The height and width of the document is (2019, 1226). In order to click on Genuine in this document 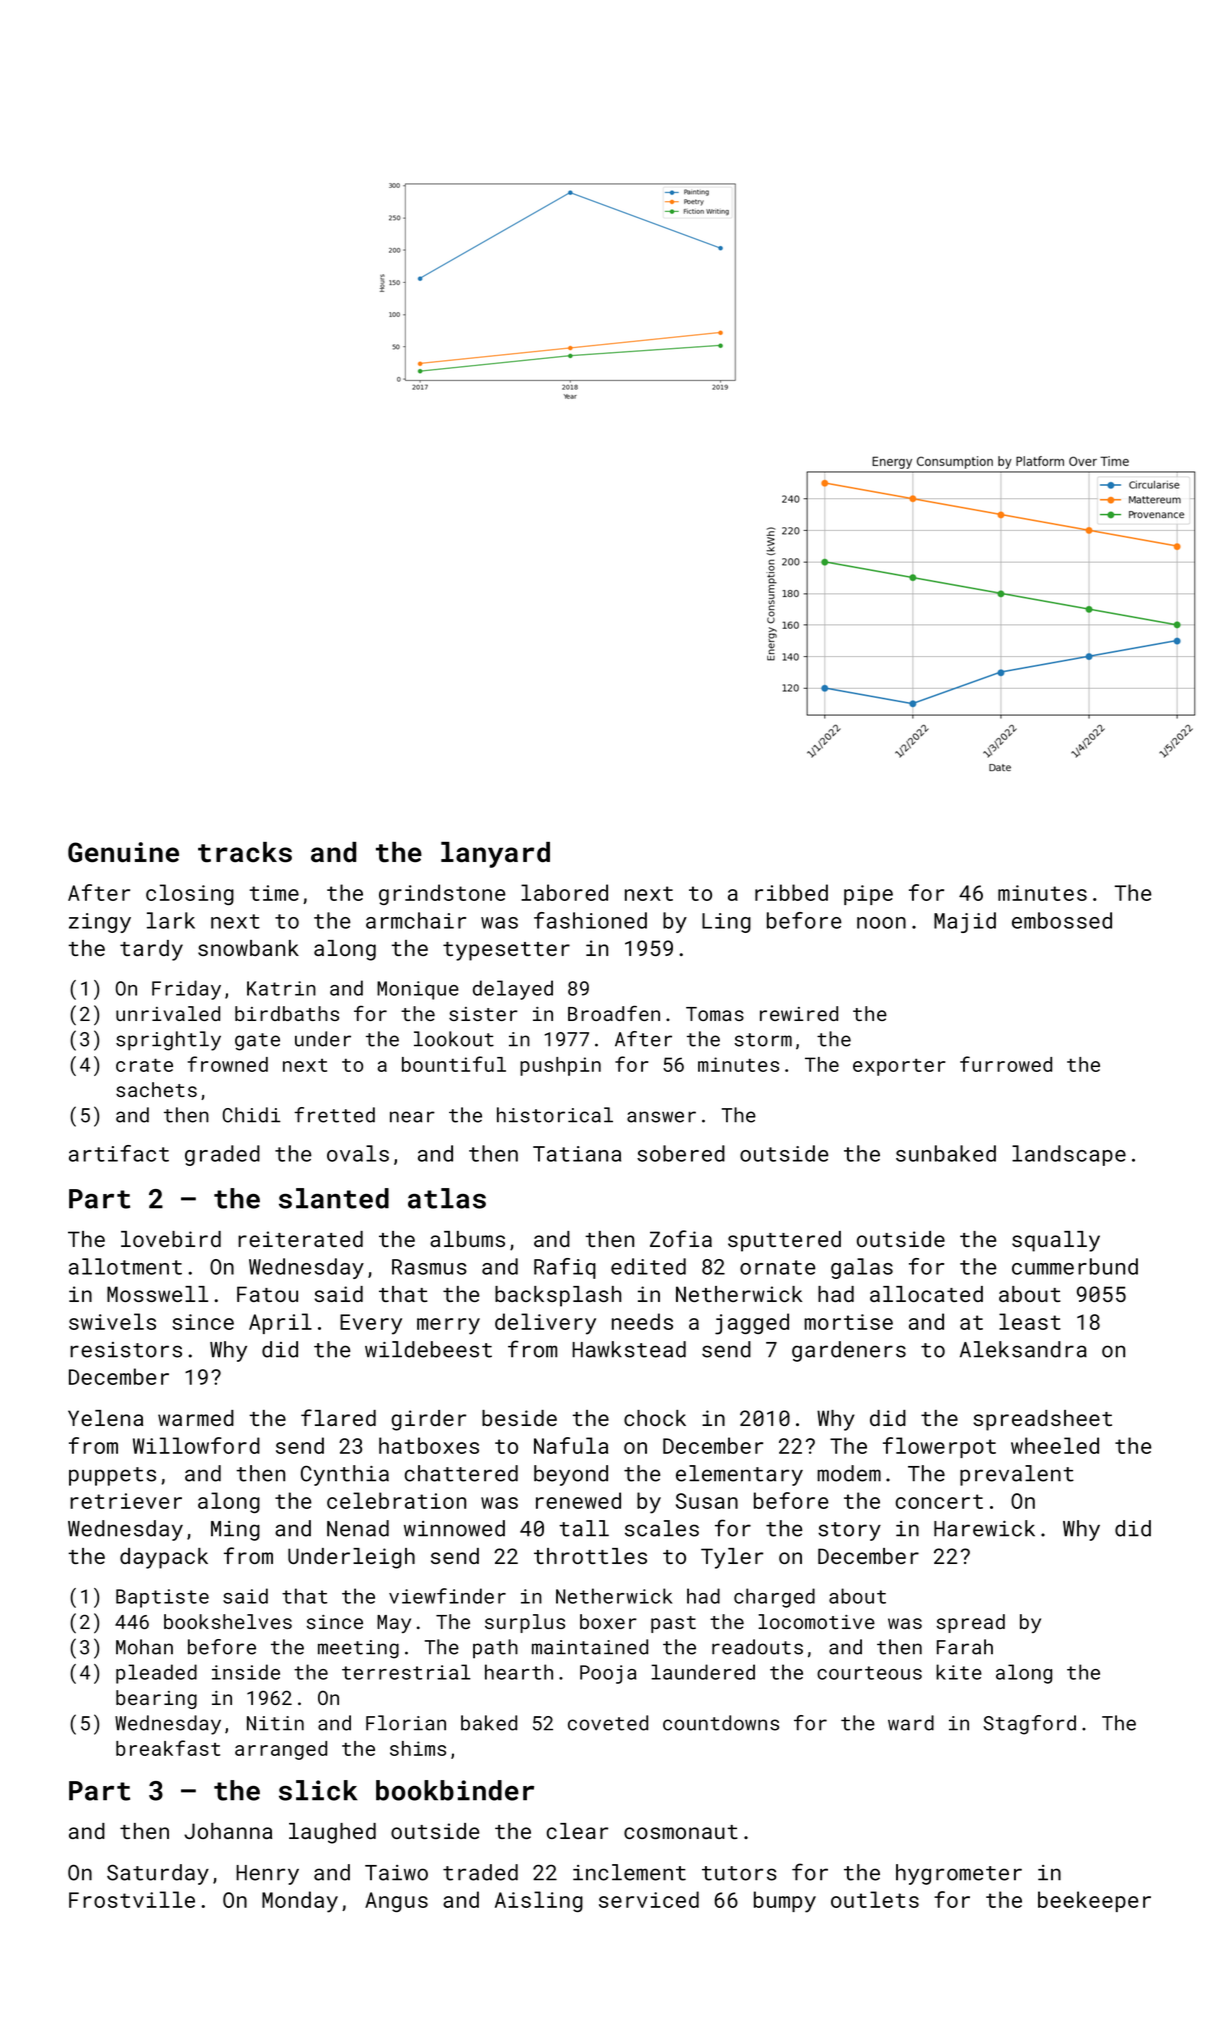, I will do `click(123, 852)`.
